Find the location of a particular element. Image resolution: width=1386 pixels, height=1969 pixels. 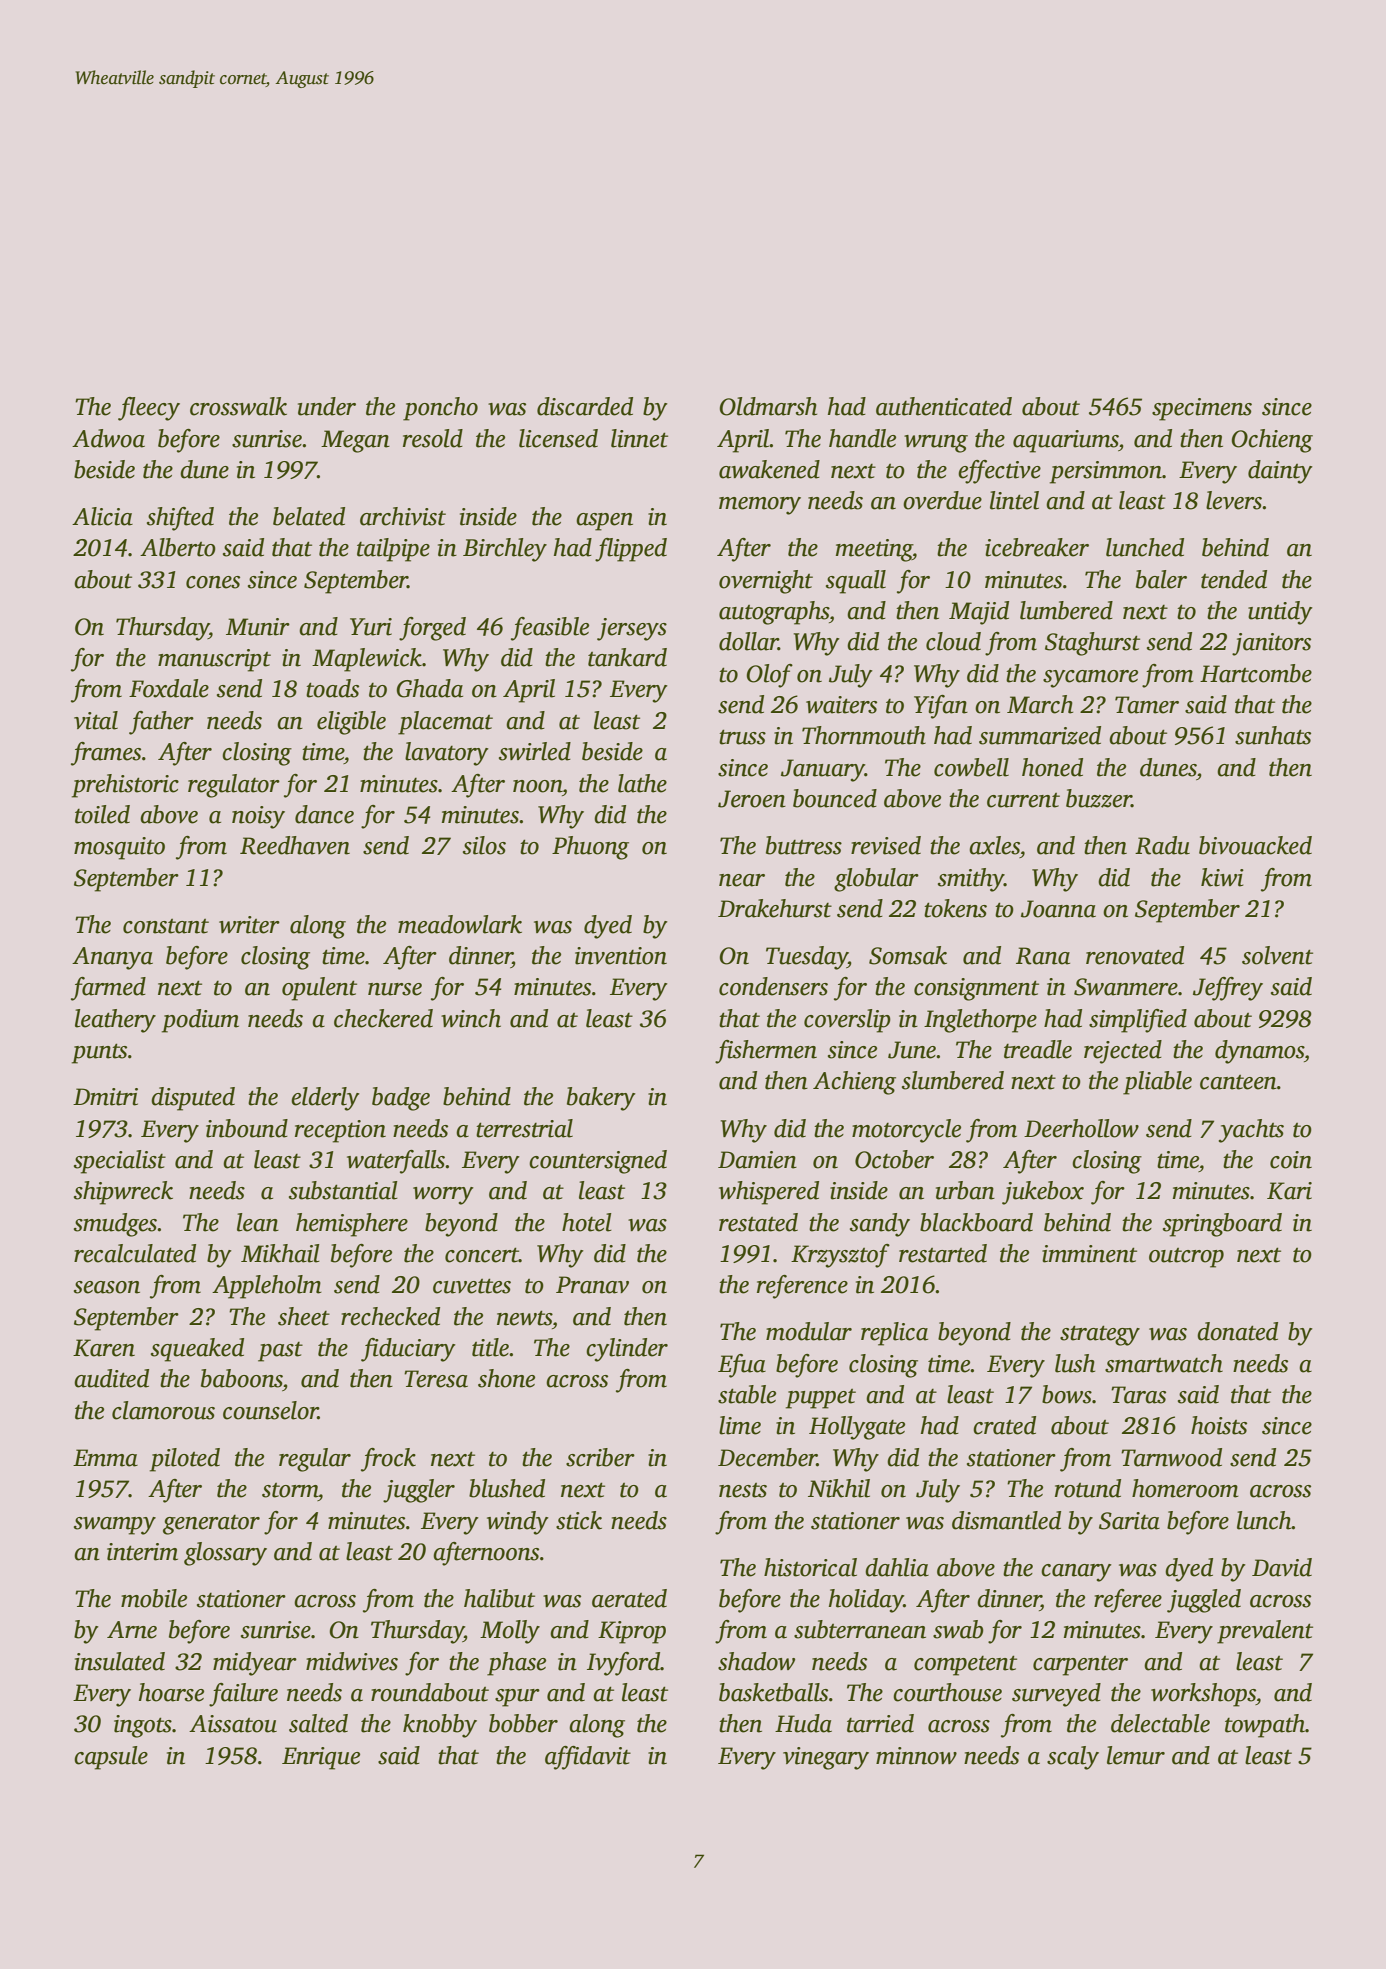

truss is located at coordinates (742, 737).
